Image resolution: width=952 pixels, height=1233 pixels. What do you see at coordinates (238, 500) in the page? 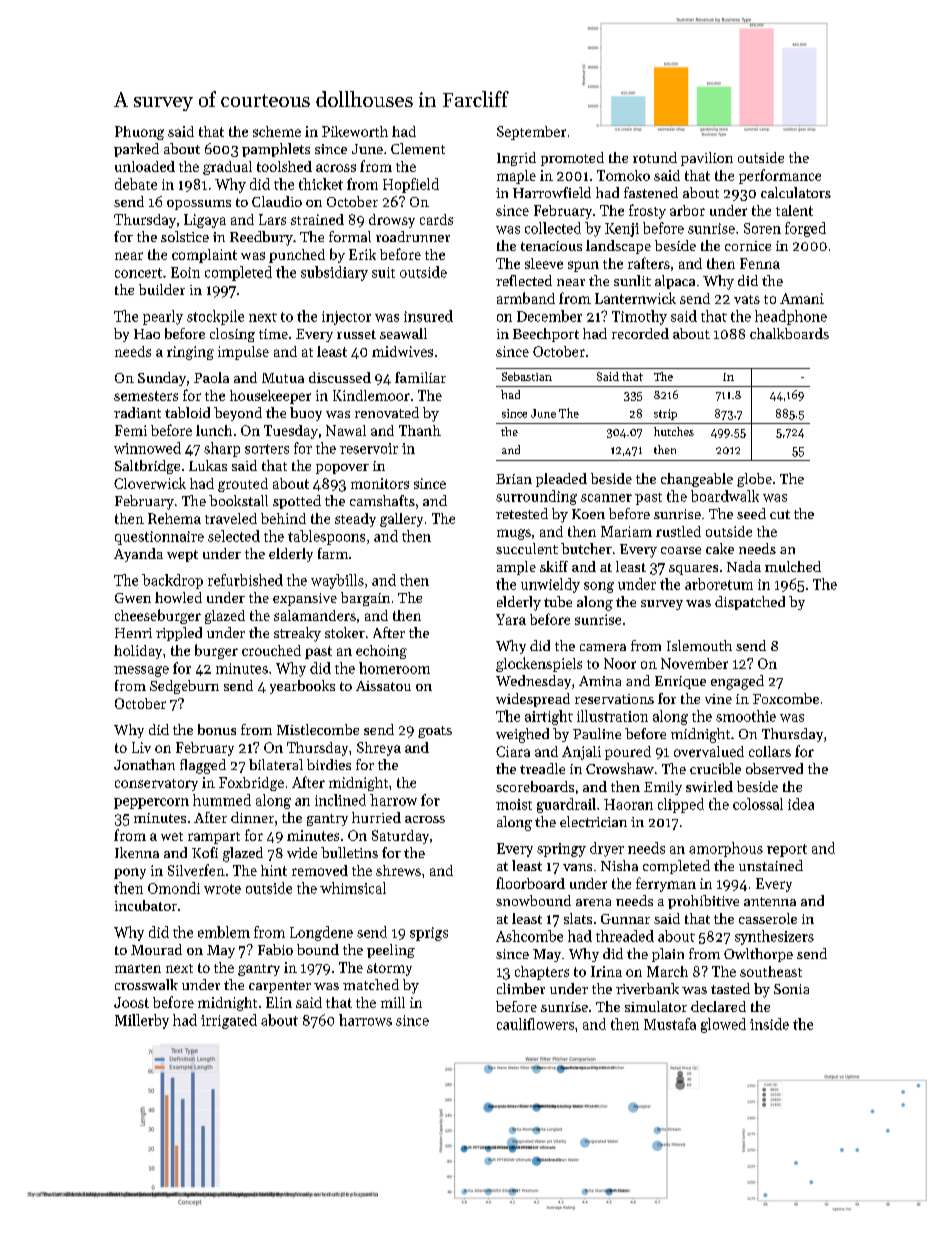
I see `bookstall` at bounding box center [238, 500].
